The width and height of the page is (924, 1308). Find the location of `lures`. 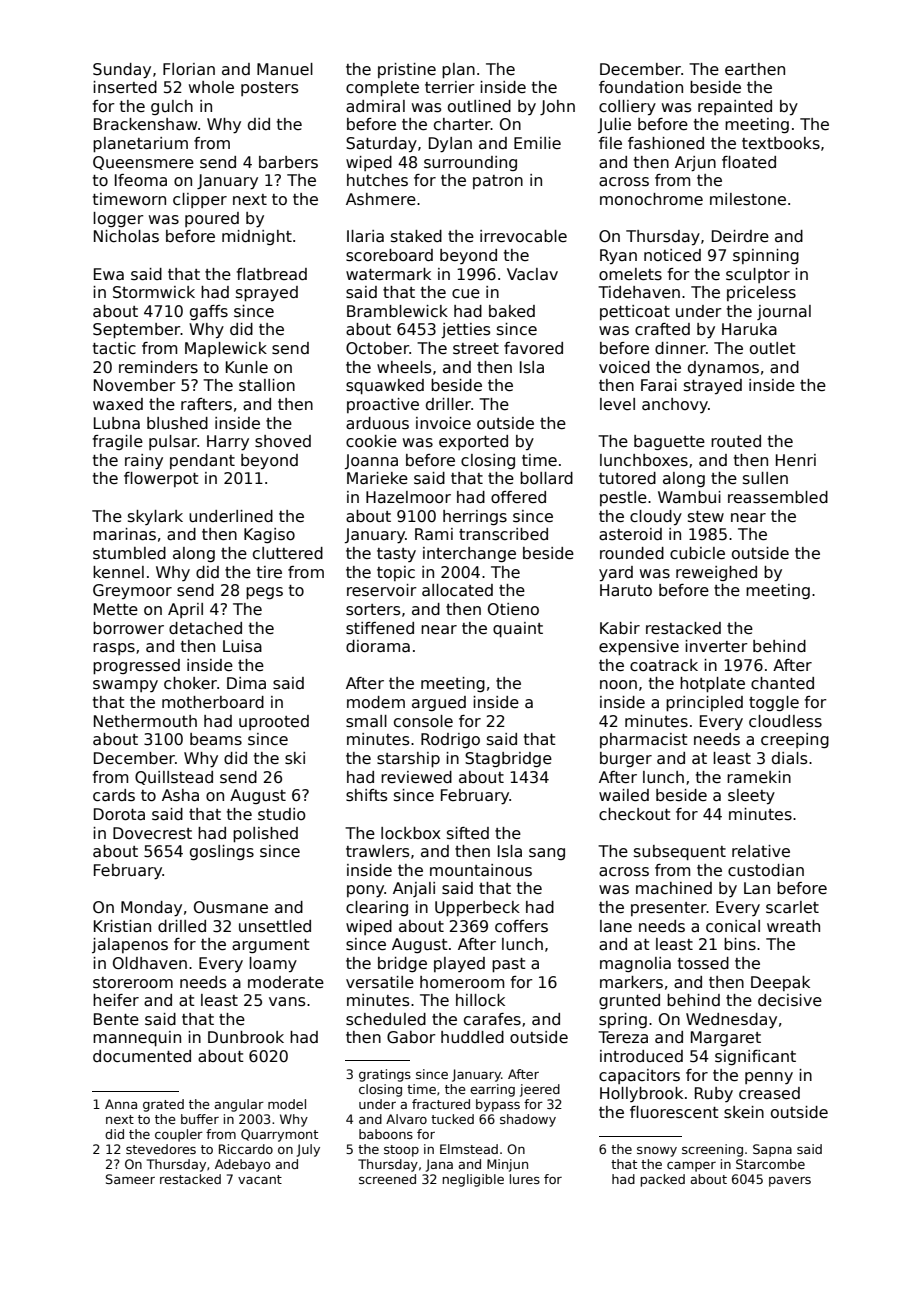

lures is located at coordinates (525, 1179).
